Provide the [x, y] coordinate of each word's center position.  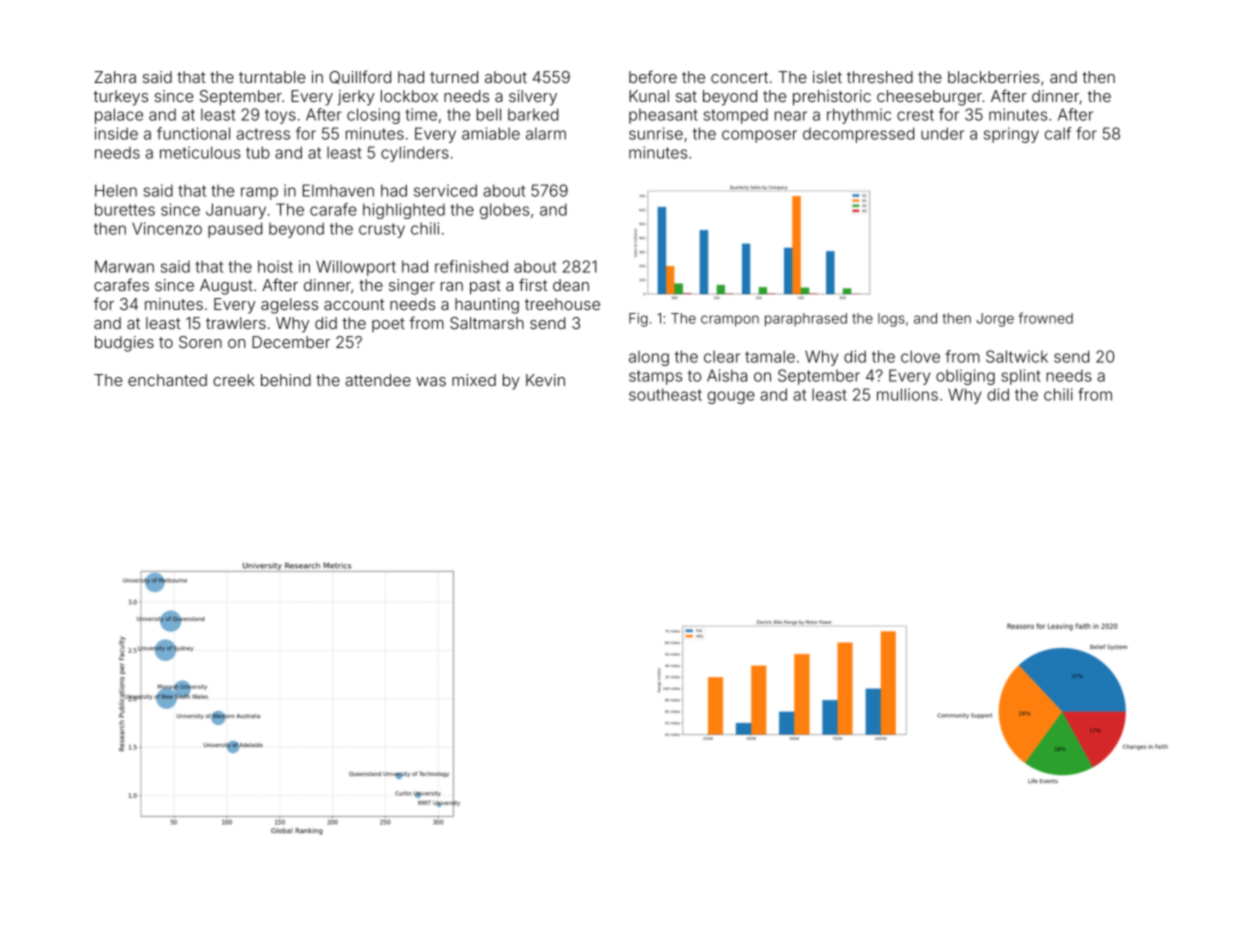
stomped [736, 116]
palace [119, 116]
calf [1058, 133]
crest [915, 115]
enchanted [167, 380]
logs [891, 320]
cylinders [415, 154]
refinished [471, 266]
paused [235, 230]
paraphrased [806, 320]
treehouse [562, 304]
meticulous [200, 152]
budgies [124, 344]
